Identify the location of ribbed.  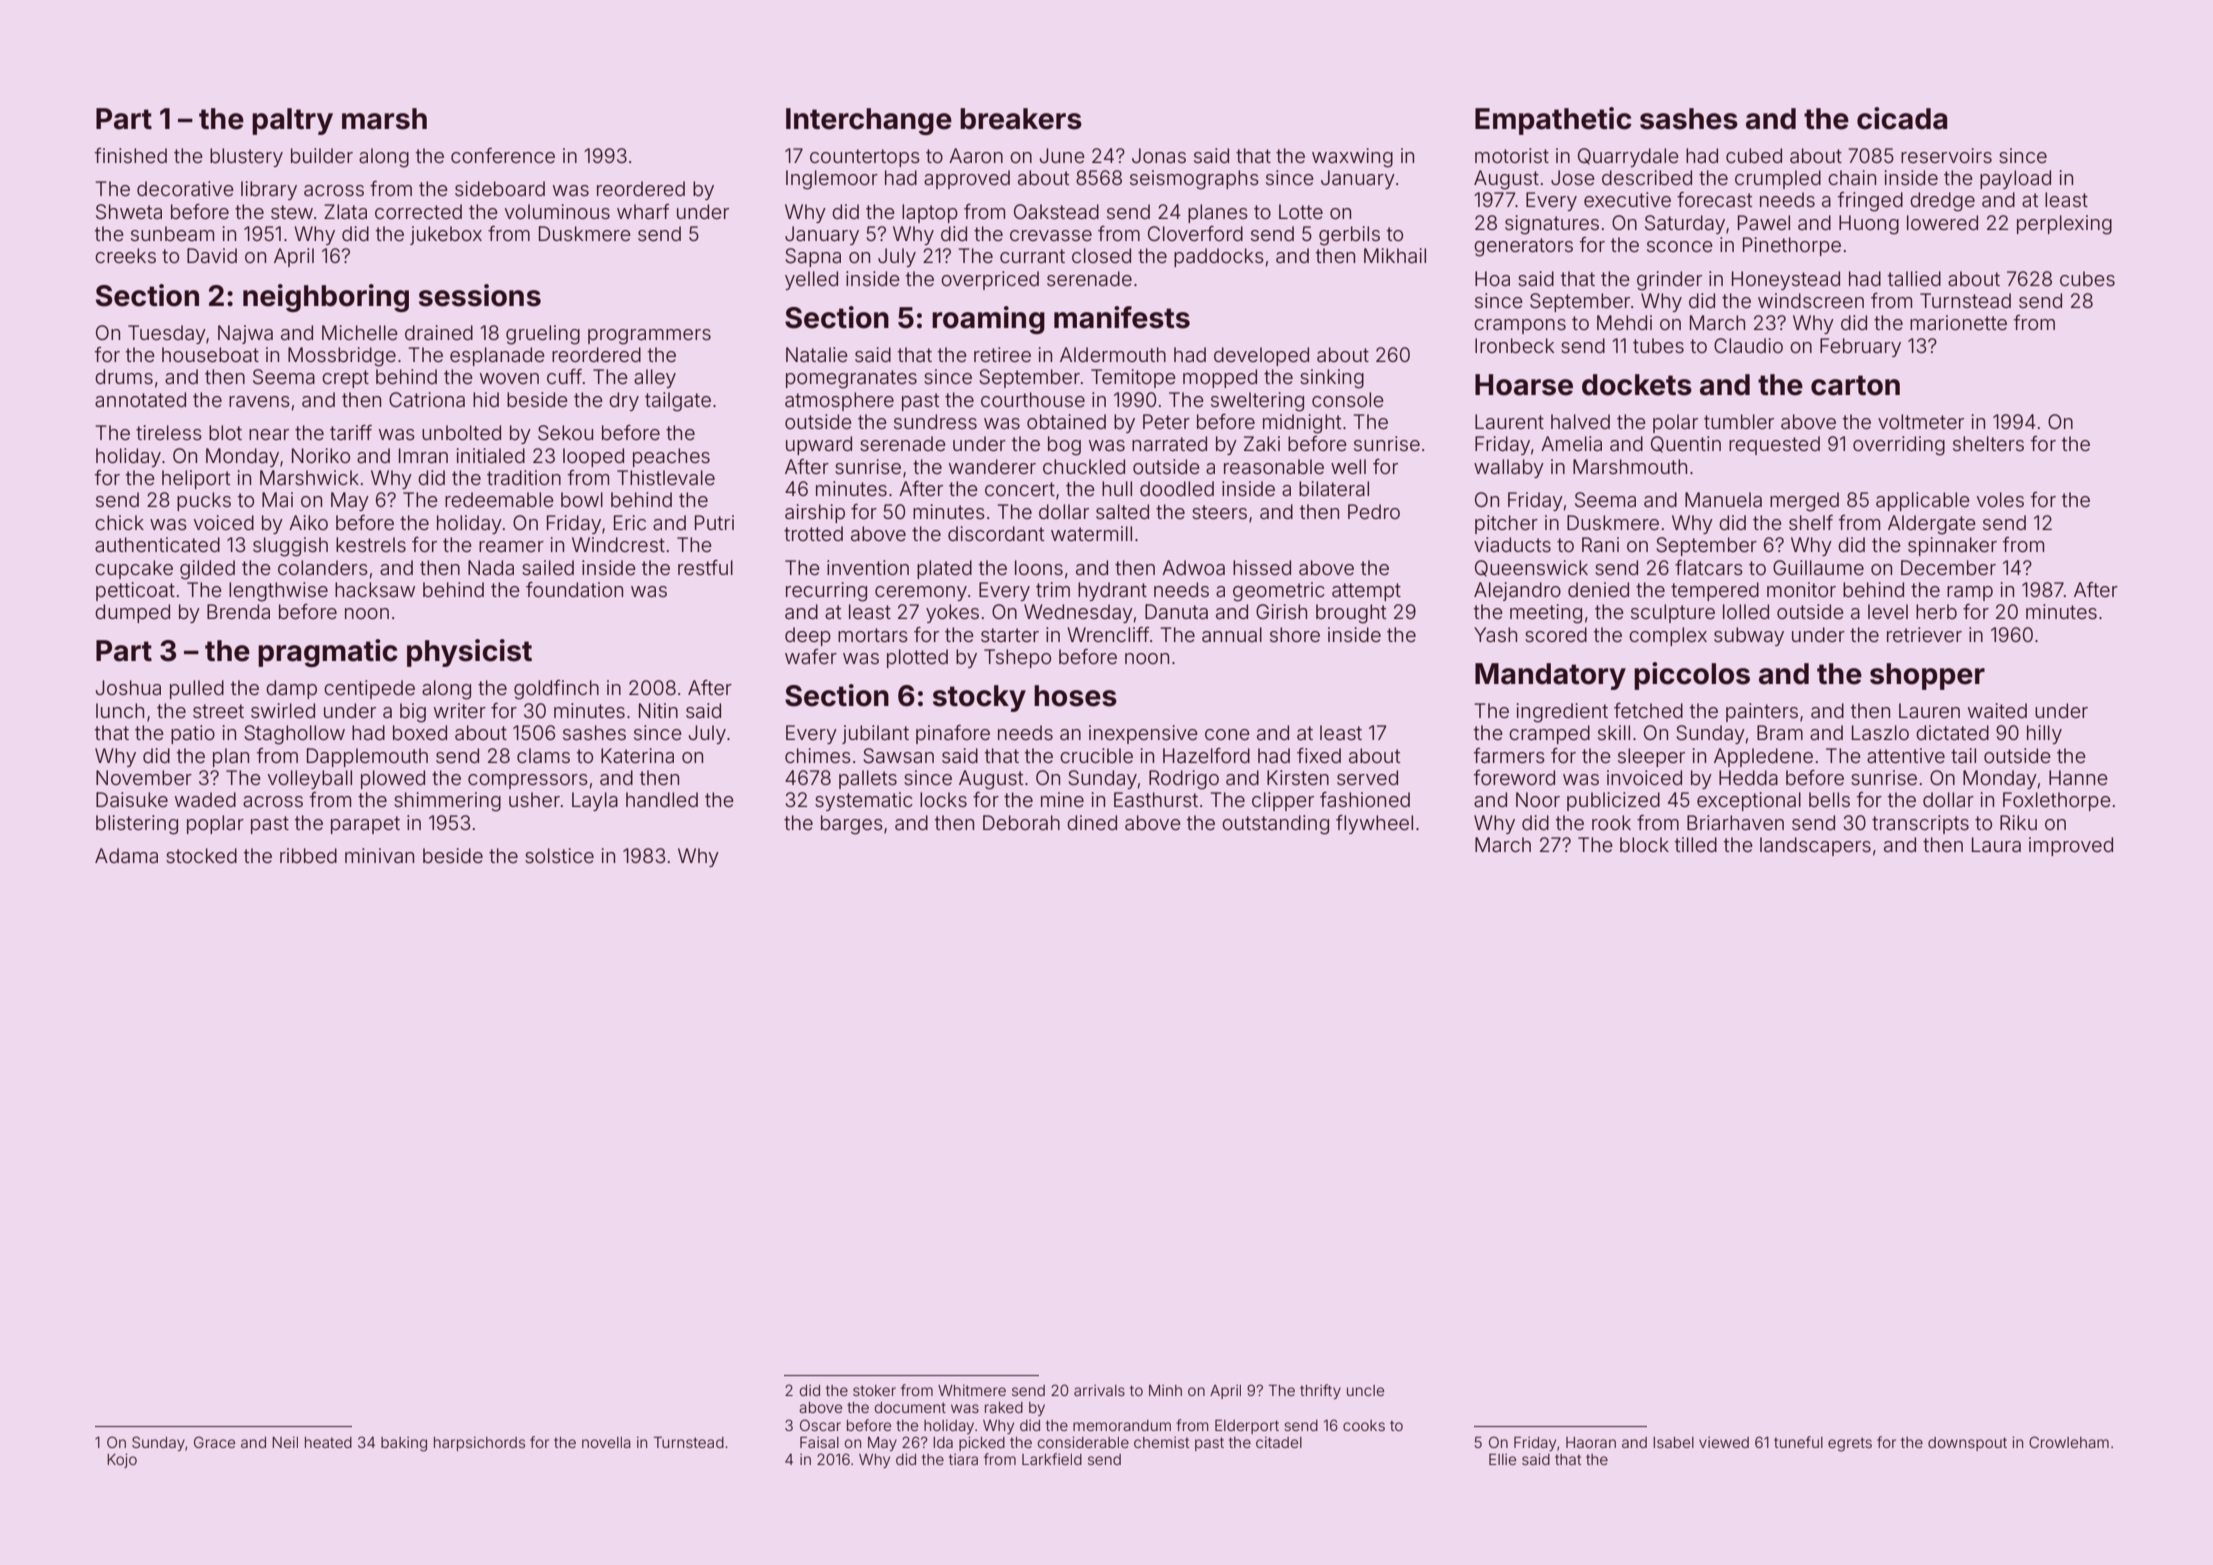
(308, 855).
